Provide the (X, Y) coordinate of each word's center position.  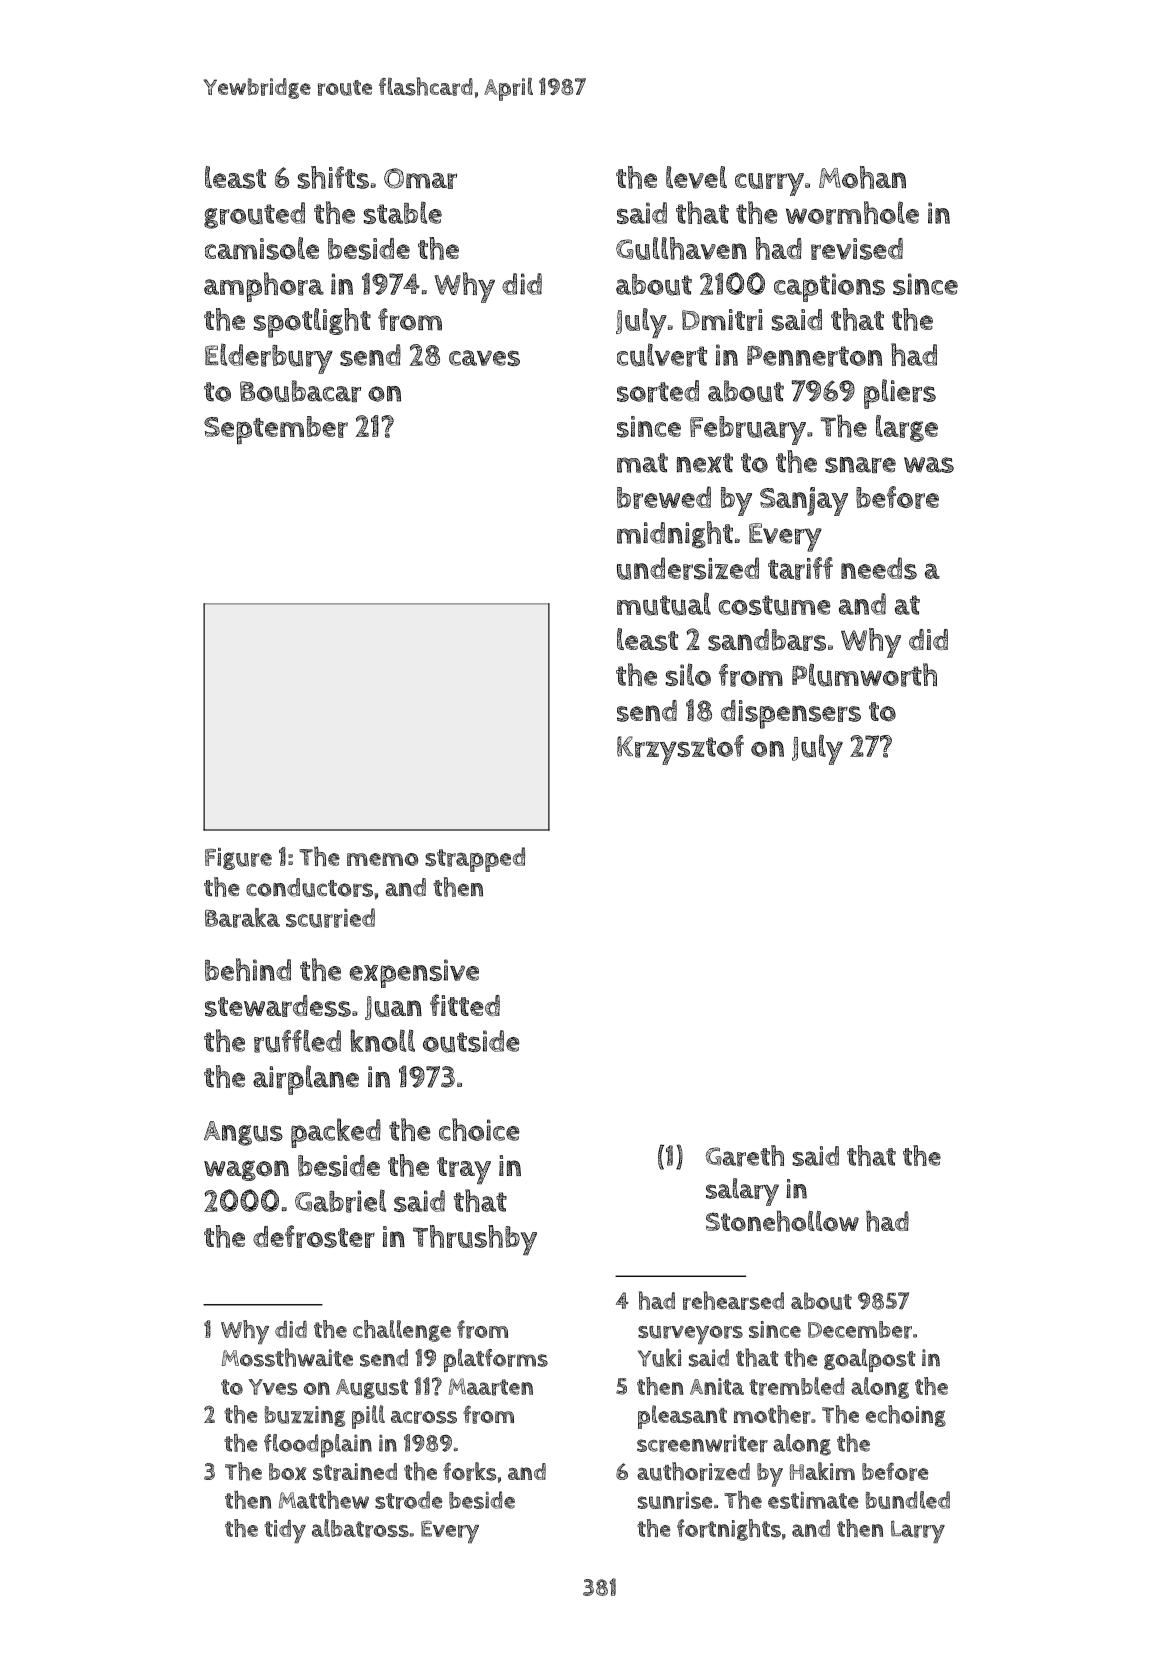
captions (829, 287)
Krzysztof (680, 750)
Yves (272, 1387)
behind (248, 969)
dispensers (791, 714)
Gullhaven (681, 248)
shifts (333, 177)
